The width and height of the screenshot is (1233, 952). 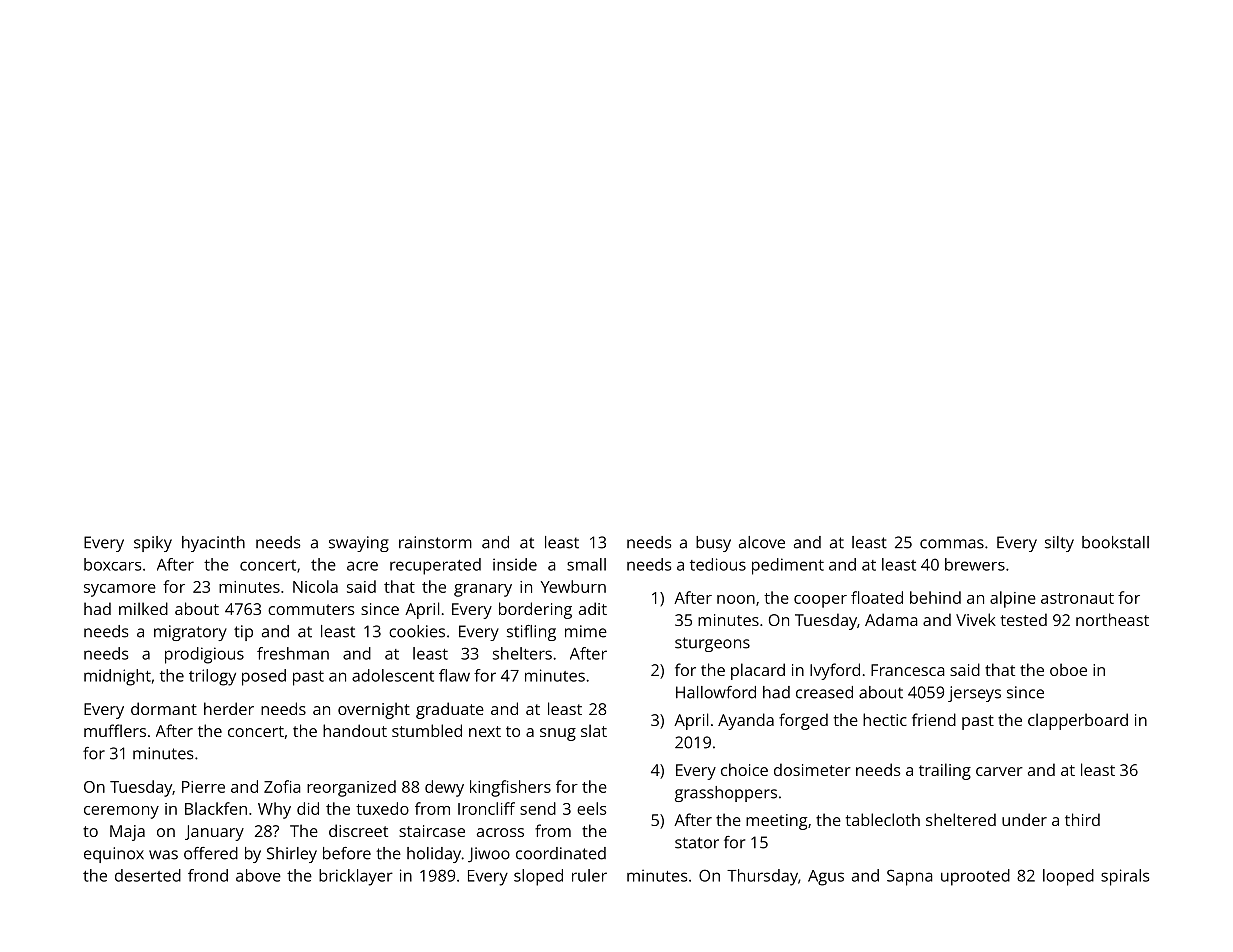 What do you see at coordinates (538, 877) in the screenshot?
I see `sloped` at bounding box center [538, 877].
